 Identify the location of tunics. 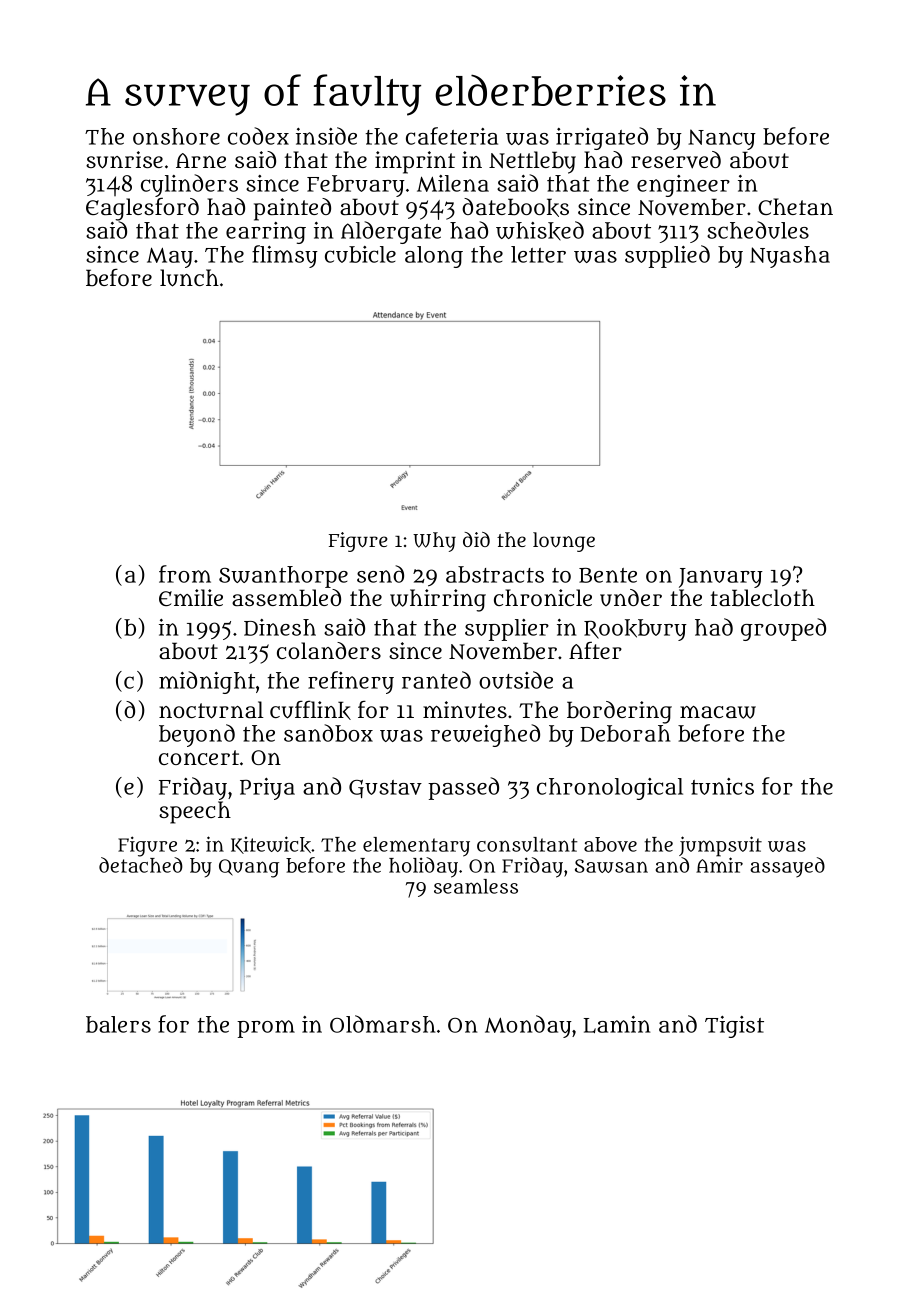
(722, 786).
